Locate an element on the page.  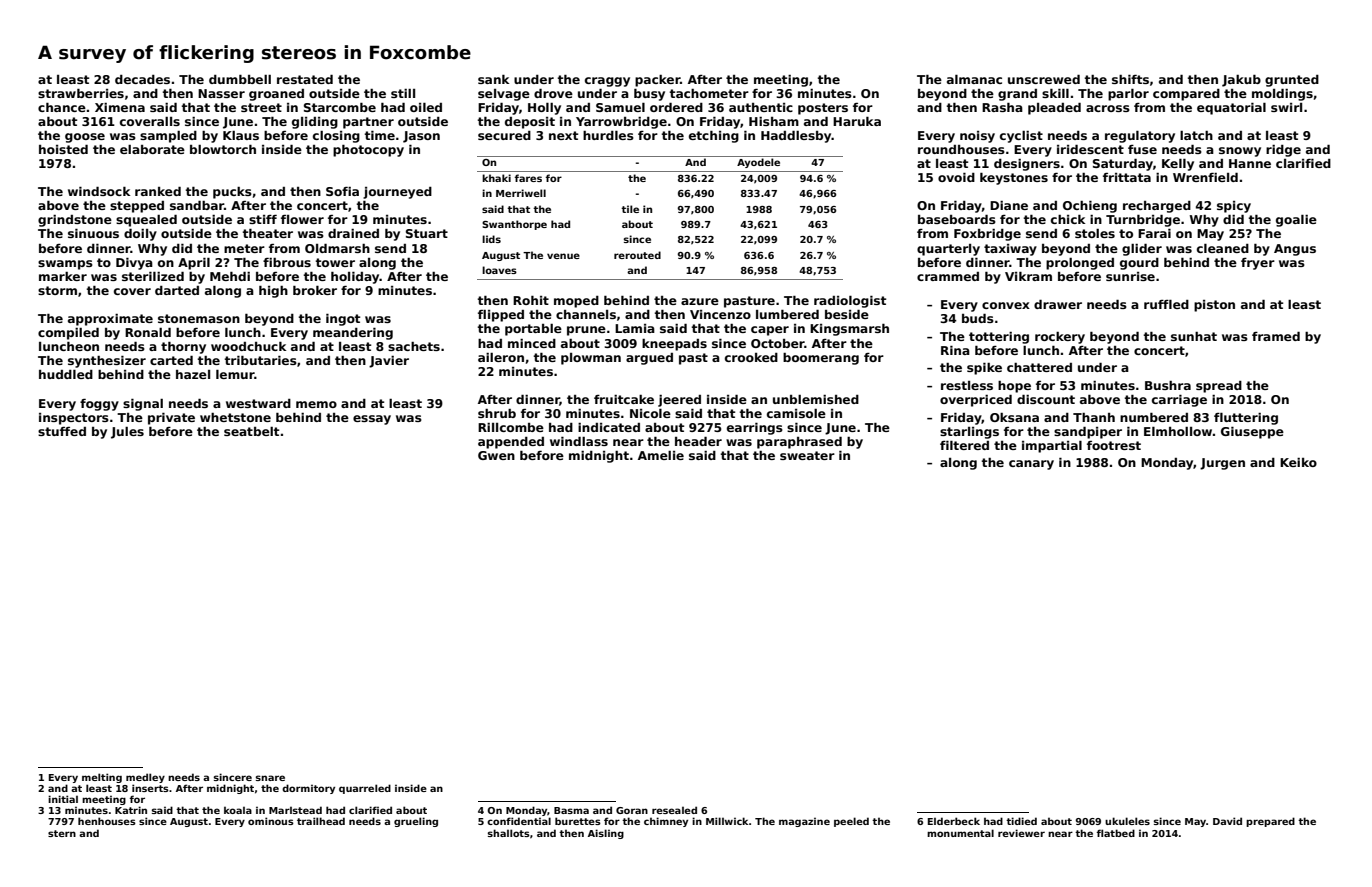
snowy is located at coordinates (1240, 152).
